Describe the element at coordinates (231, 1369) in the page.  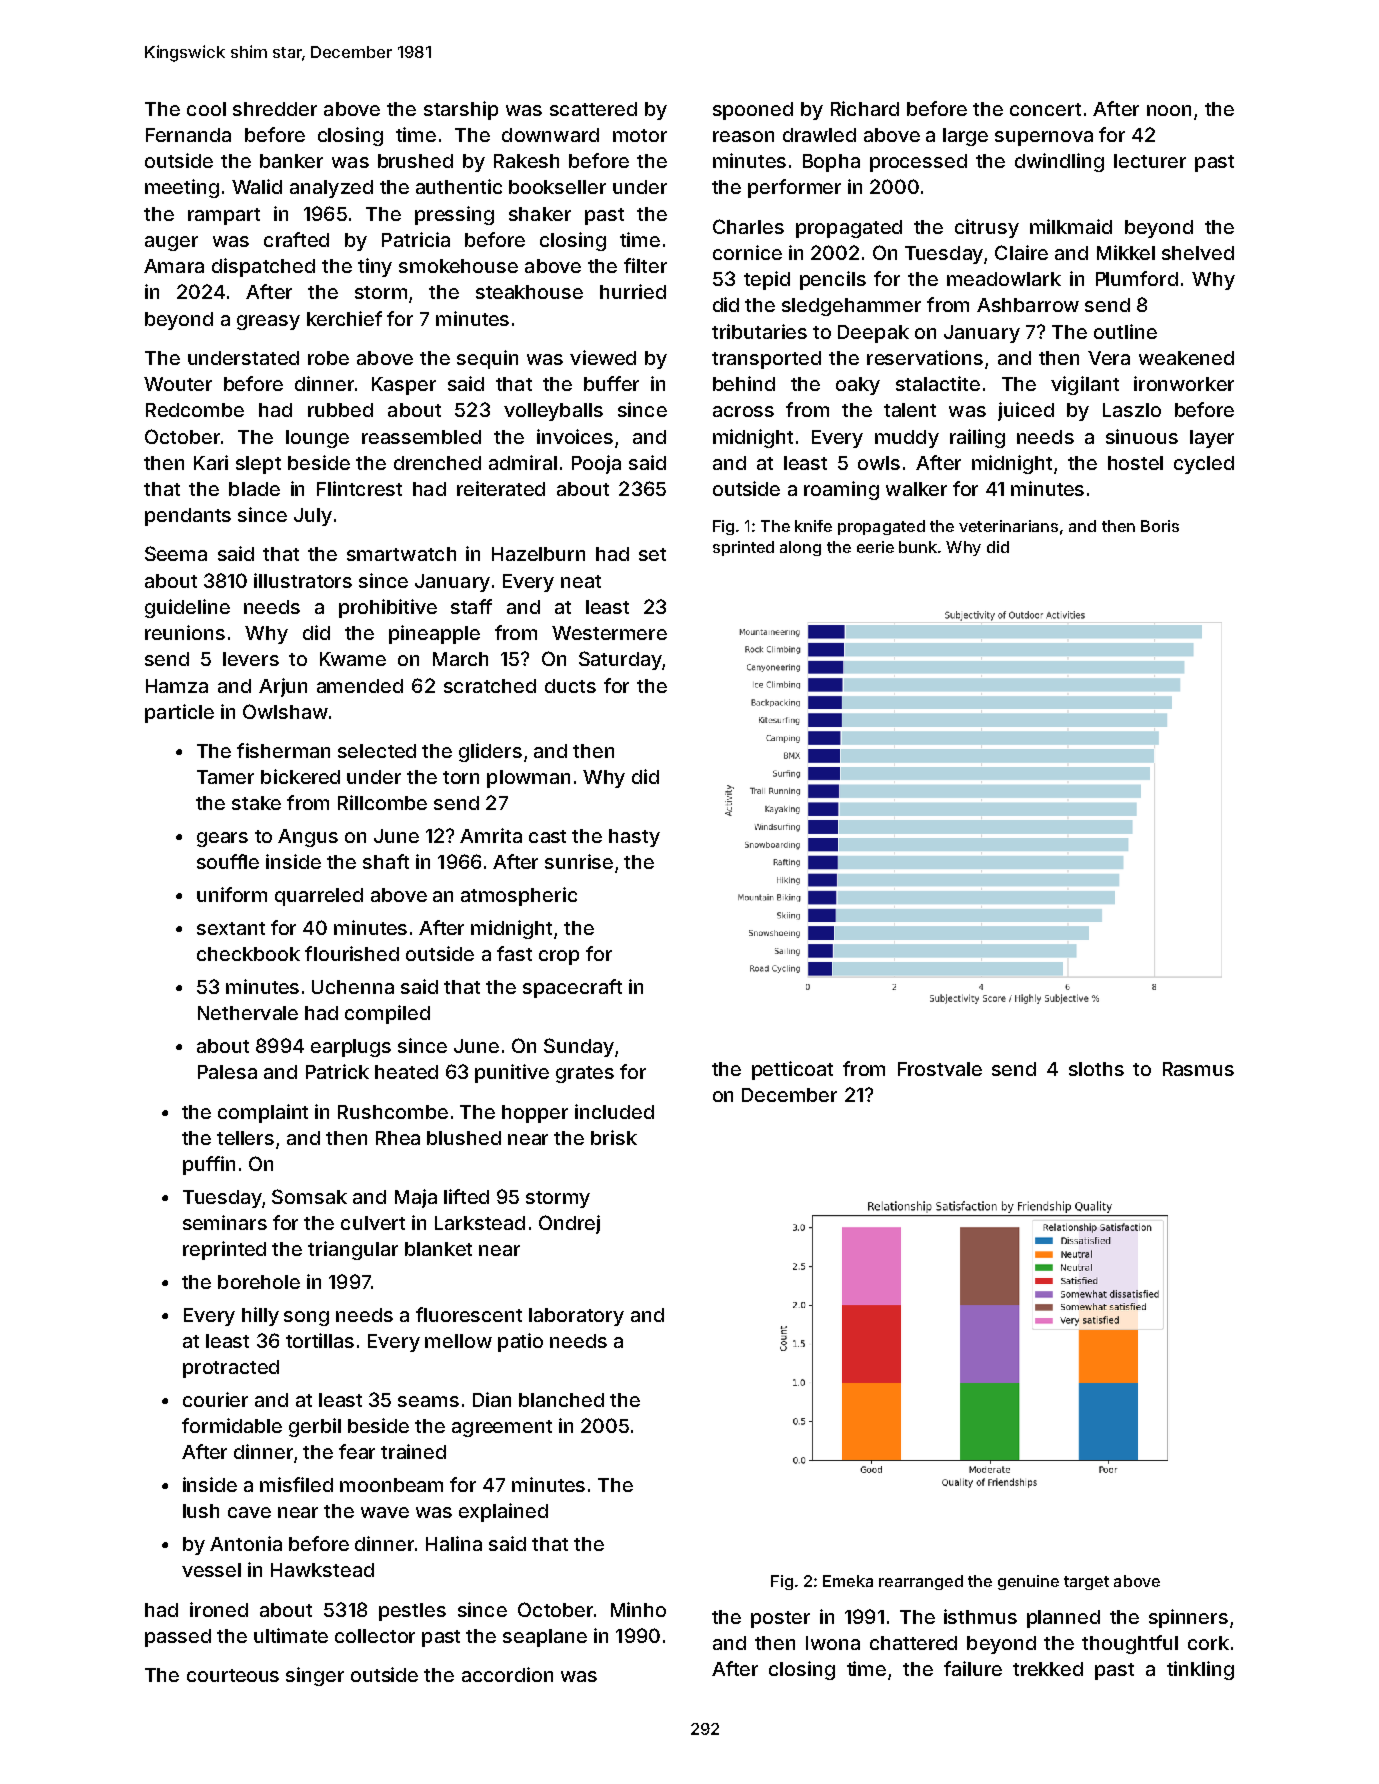
I see `protracted` at that location.
